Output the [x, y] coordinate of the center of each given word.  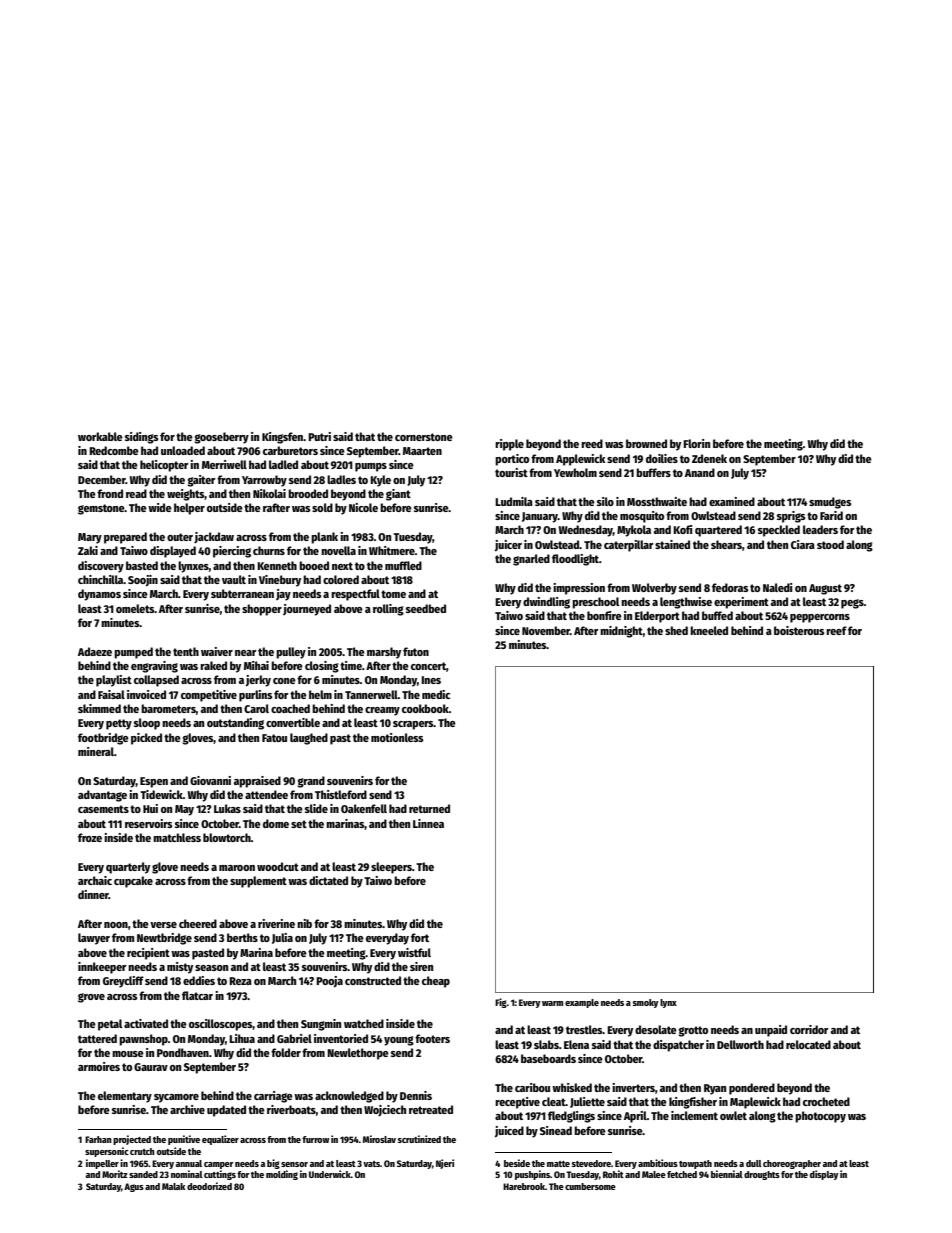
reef [836, 630]
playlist [114, 681]
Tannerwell [371, 694]
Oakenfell [364, 808]
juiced [509, 1132]
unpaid [771, 1031]
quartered [718, 531]
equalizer [220, 1140]
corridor [809, 1029]
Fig [501, 1003]
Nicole [363, 507]
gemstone [101, 509]
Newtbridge [164, 939]
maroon [237, 868]
